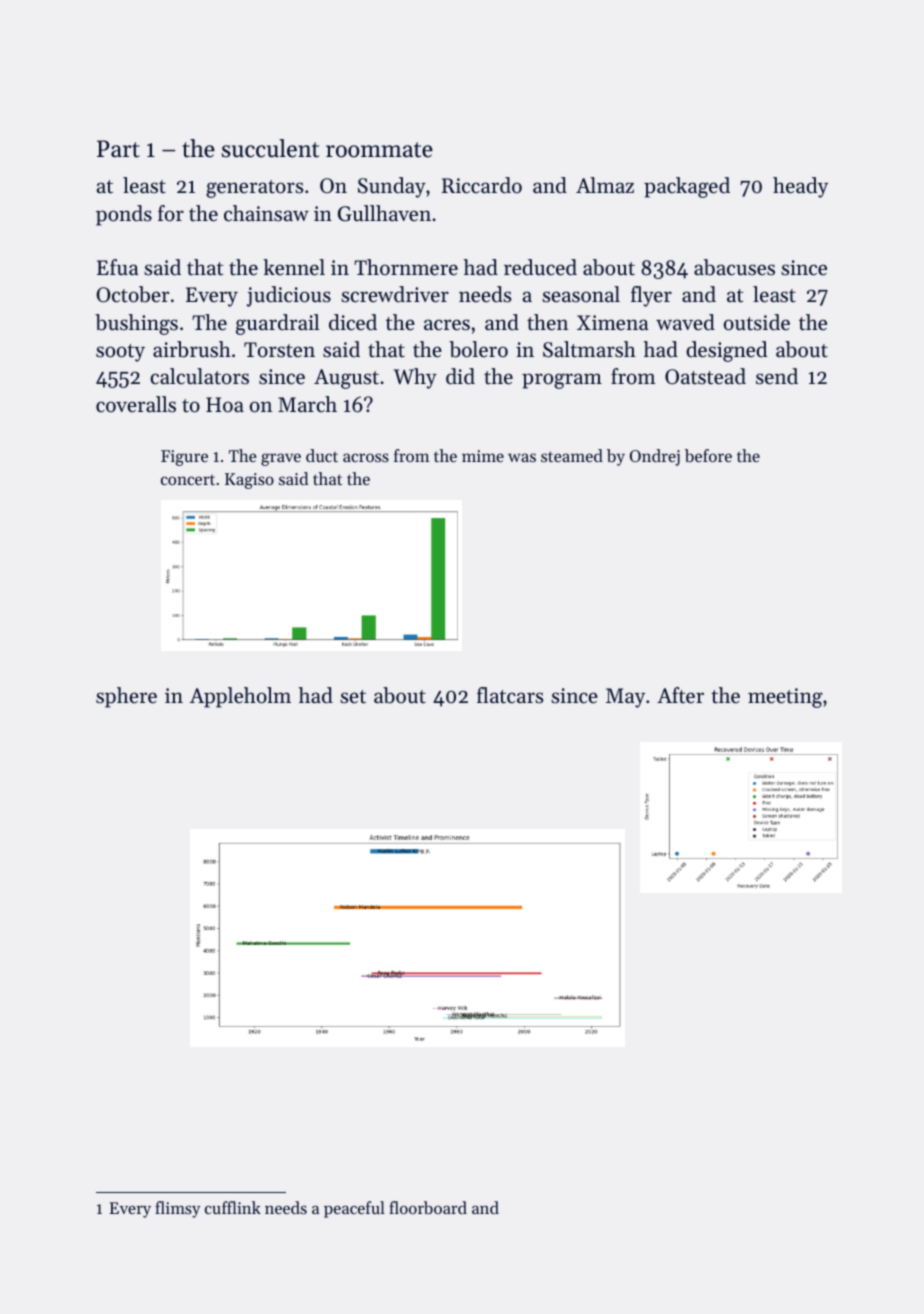  Describe the element at coordinates (126, 697) in the page. I see `sphere` at that location.
